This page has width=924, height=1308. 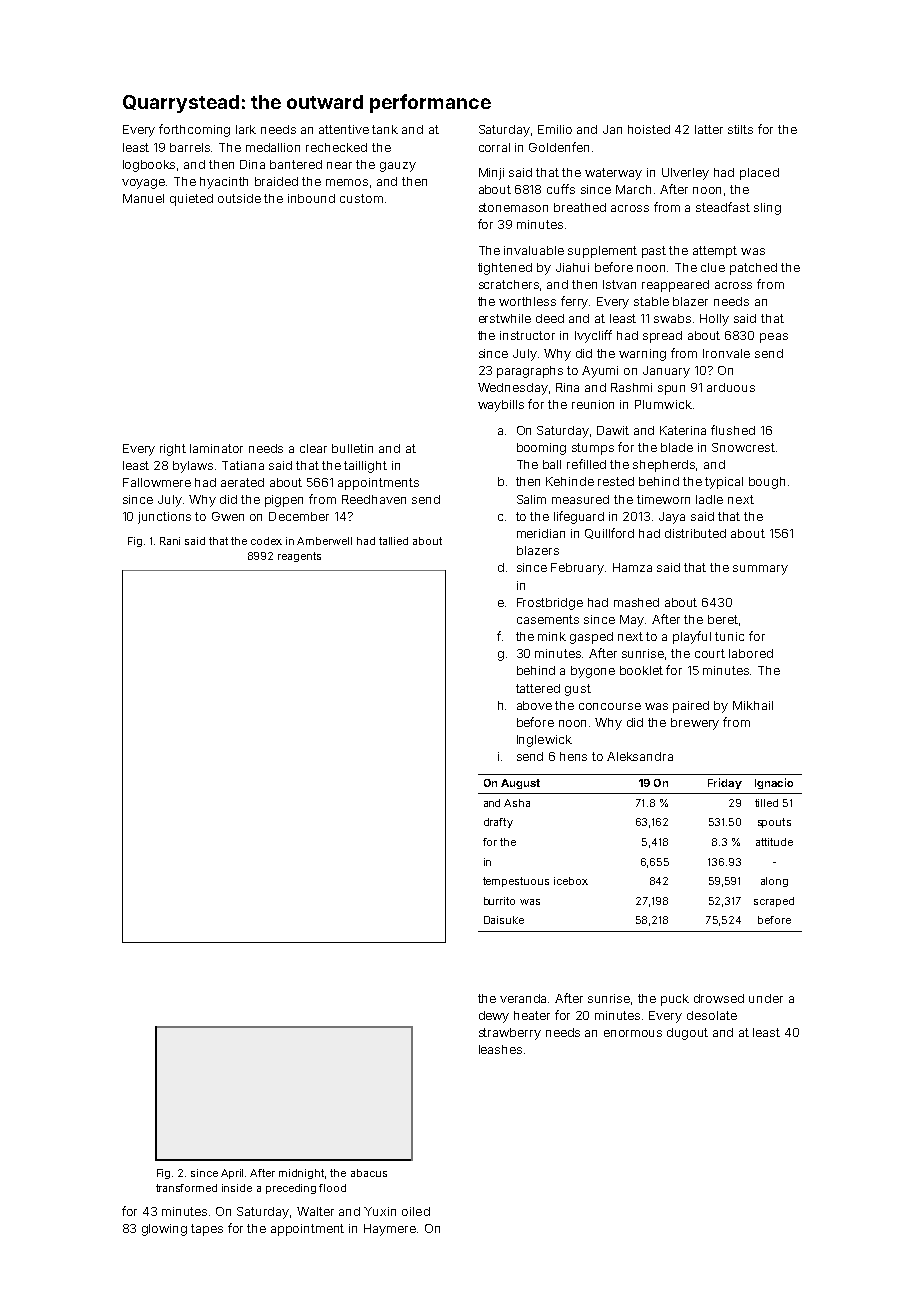 I want to click on clear, so click(x=313, y=448).
